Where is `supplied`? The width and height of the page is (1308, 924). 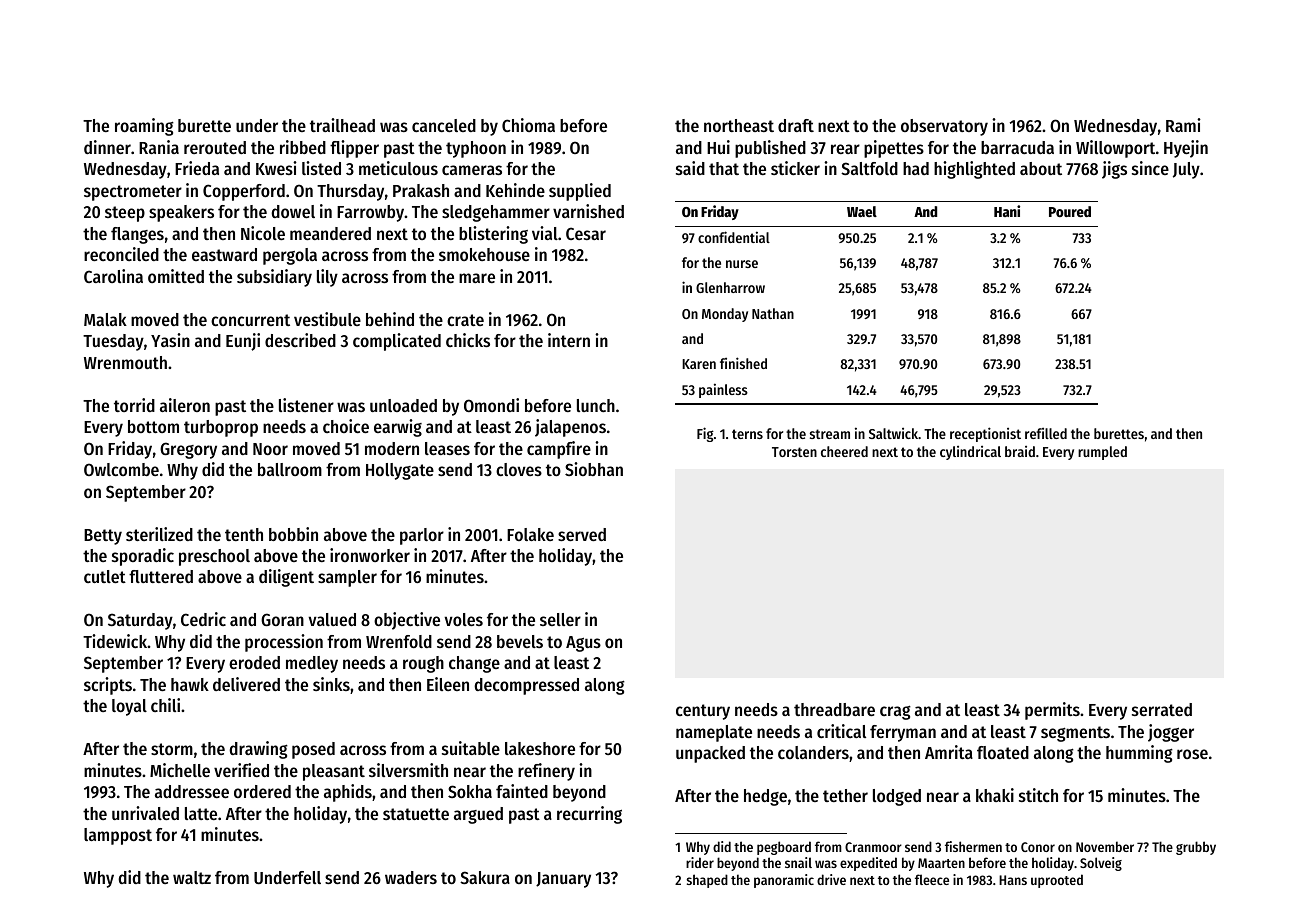 supplied is located at coordinates (580, 192).
